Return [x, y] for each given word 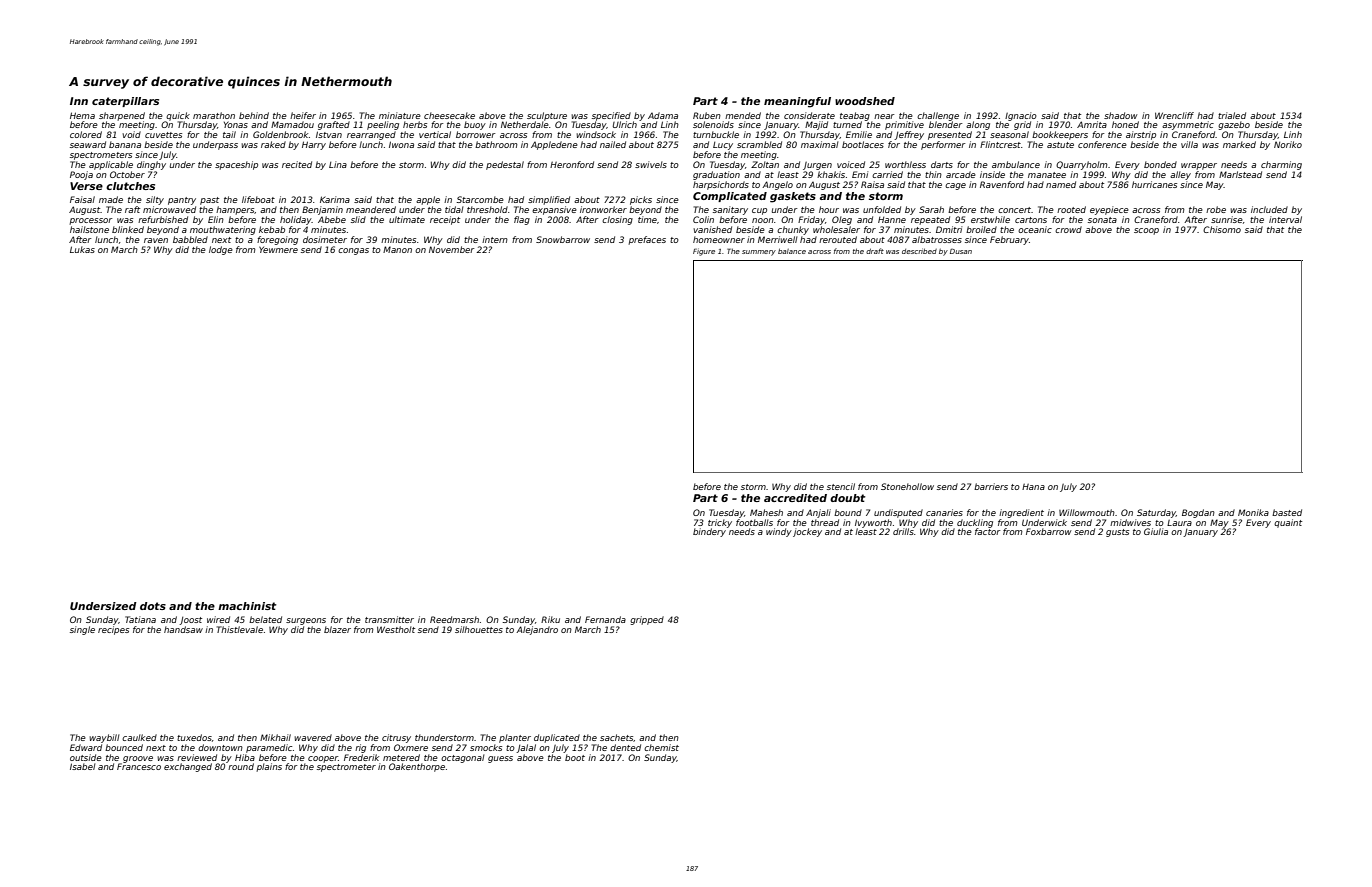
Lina [338, 164]
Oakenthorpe [417, 767]
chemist [661, 747]
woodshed [865, 101]
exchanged [188, 767]
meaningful [797, 102]
